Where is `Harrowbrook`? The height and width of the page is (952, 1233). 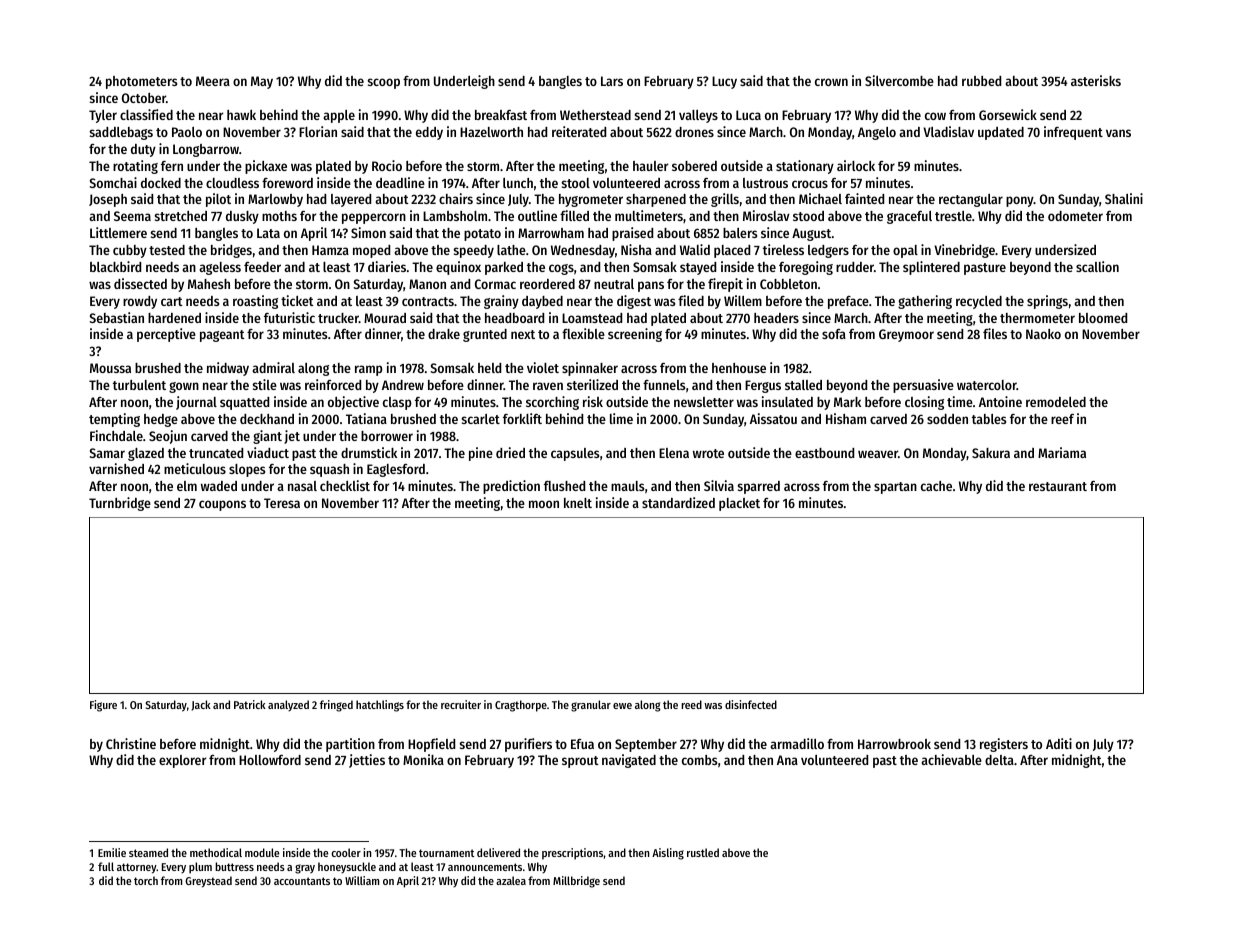 Harrowbrook is located at coordinates (894, 744).
